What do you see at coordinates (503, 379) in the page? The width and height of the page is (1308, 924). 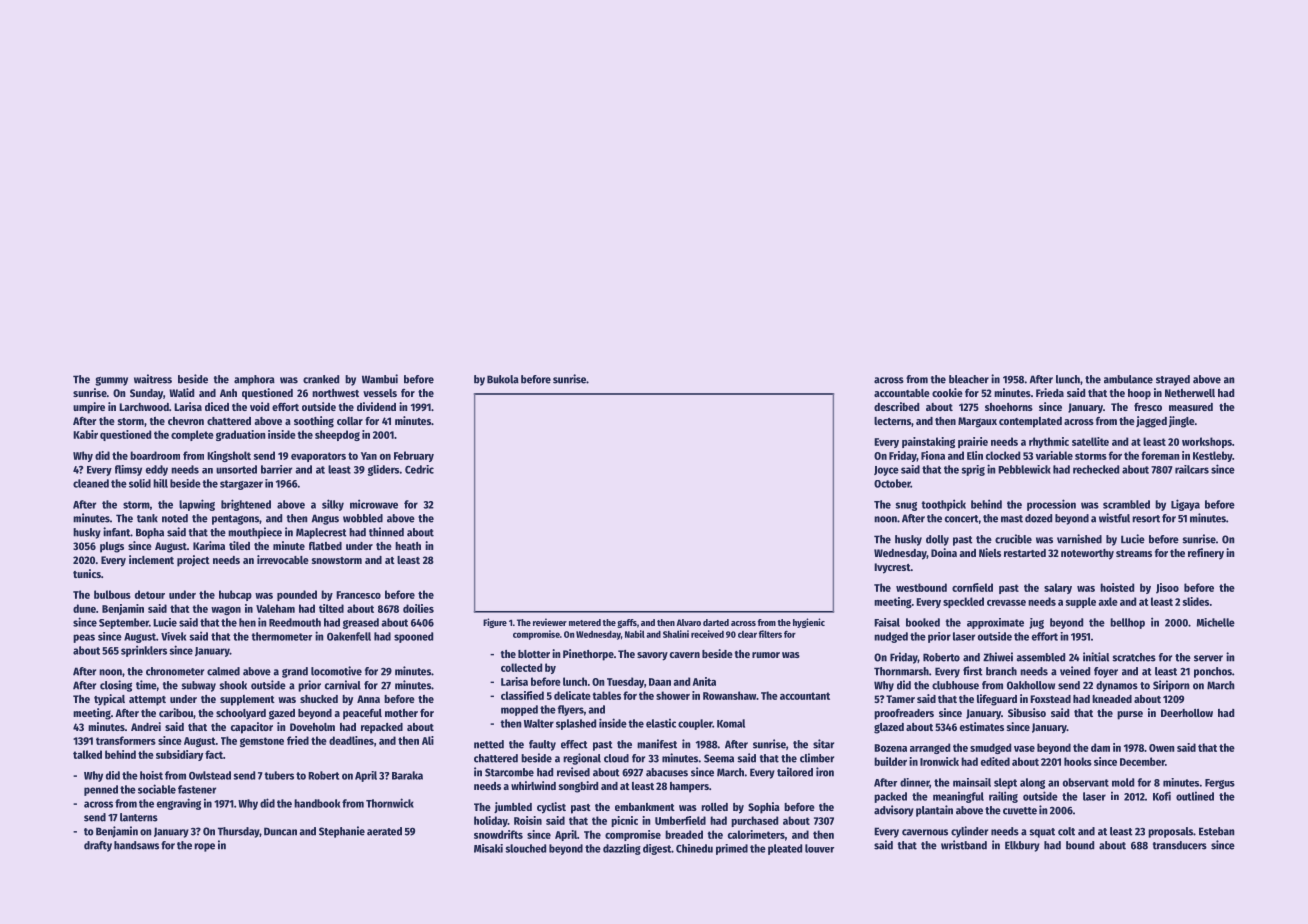 I see `Bukola` at bounding box center [503, 379].
